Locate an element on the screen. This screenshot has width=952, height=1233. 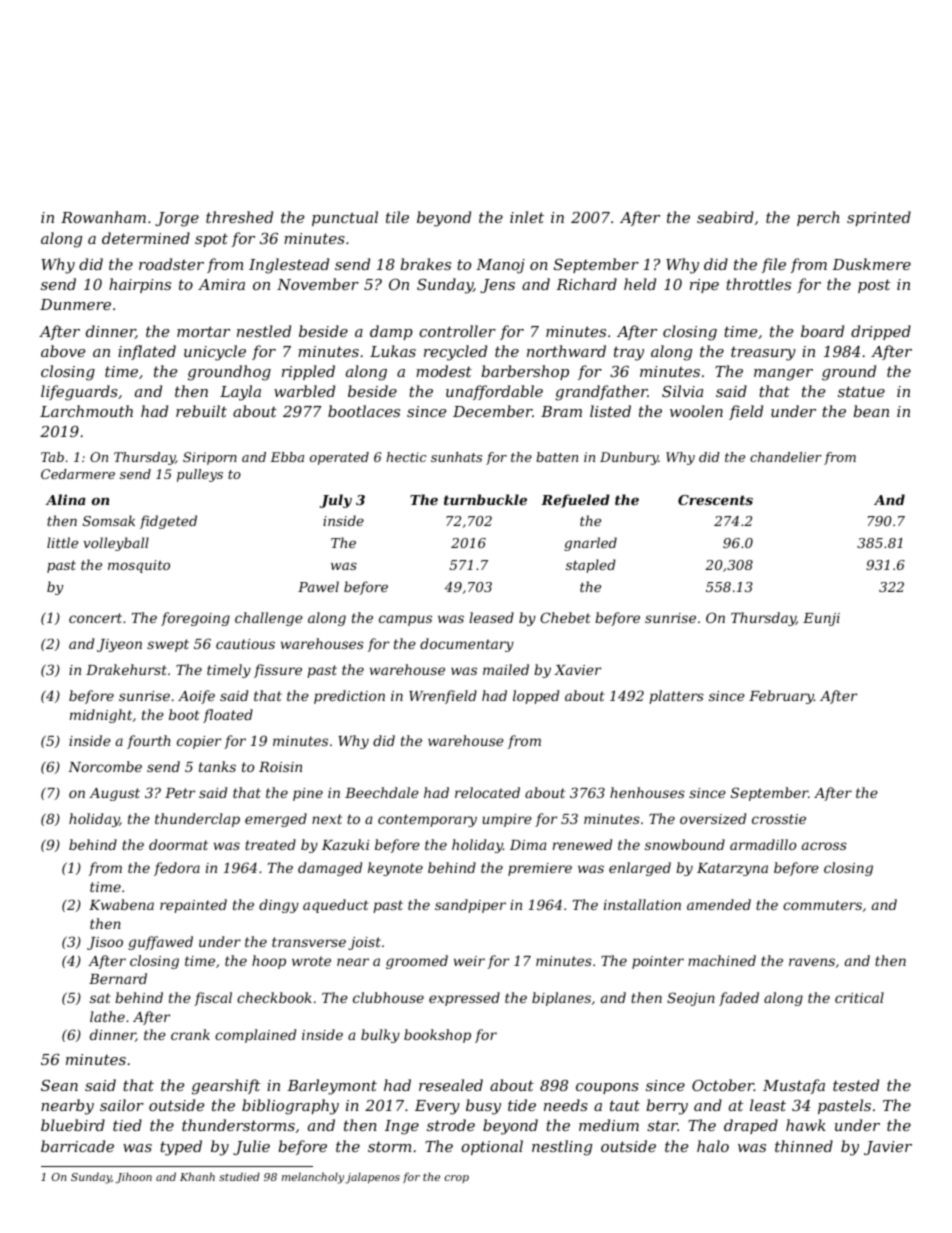
fiscal is located at coordinates (213, 999).
